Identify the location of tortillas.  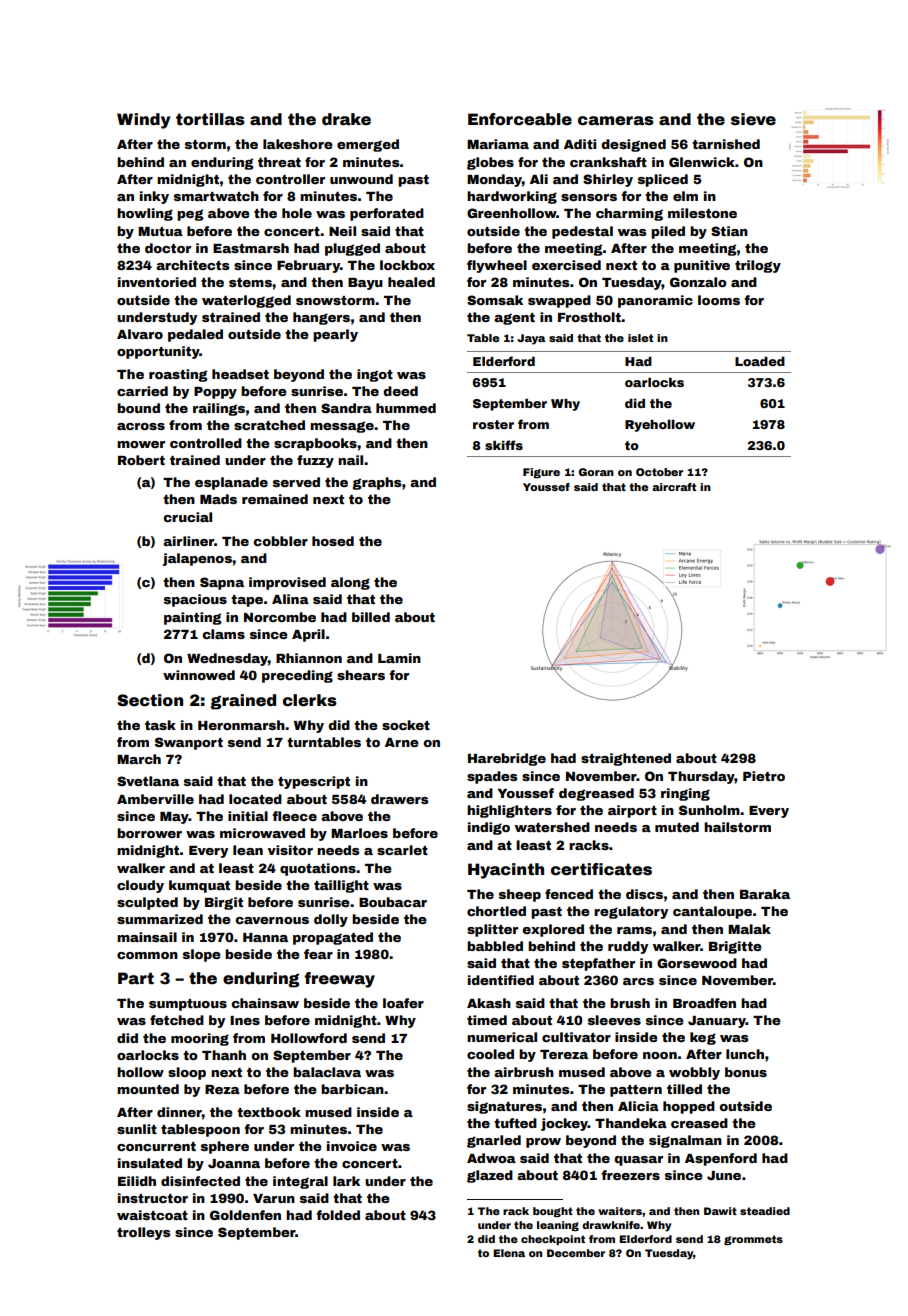
(210, 119).
